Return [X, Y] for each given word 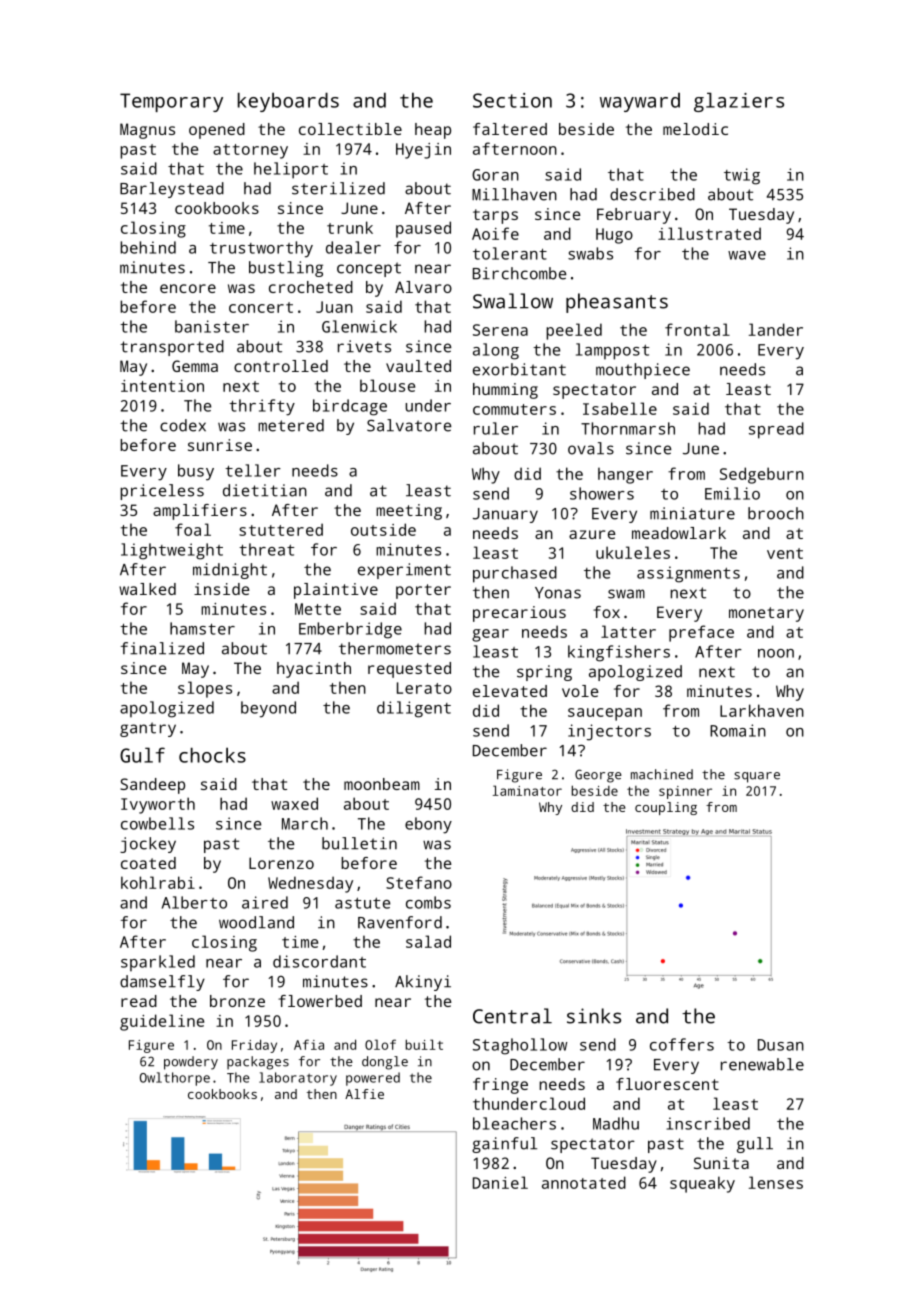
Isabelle [620, 408]
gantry [148, 729]
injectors [609, 732]
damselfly [162, 983]
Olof [380, 1044]
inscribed [708, 1123]
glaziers [739, 102]
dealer [353, 247]
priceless [162, 492]
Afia [309, 1044]
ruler [496, 428]
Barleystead [172, 190]
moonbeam [382, 784]
